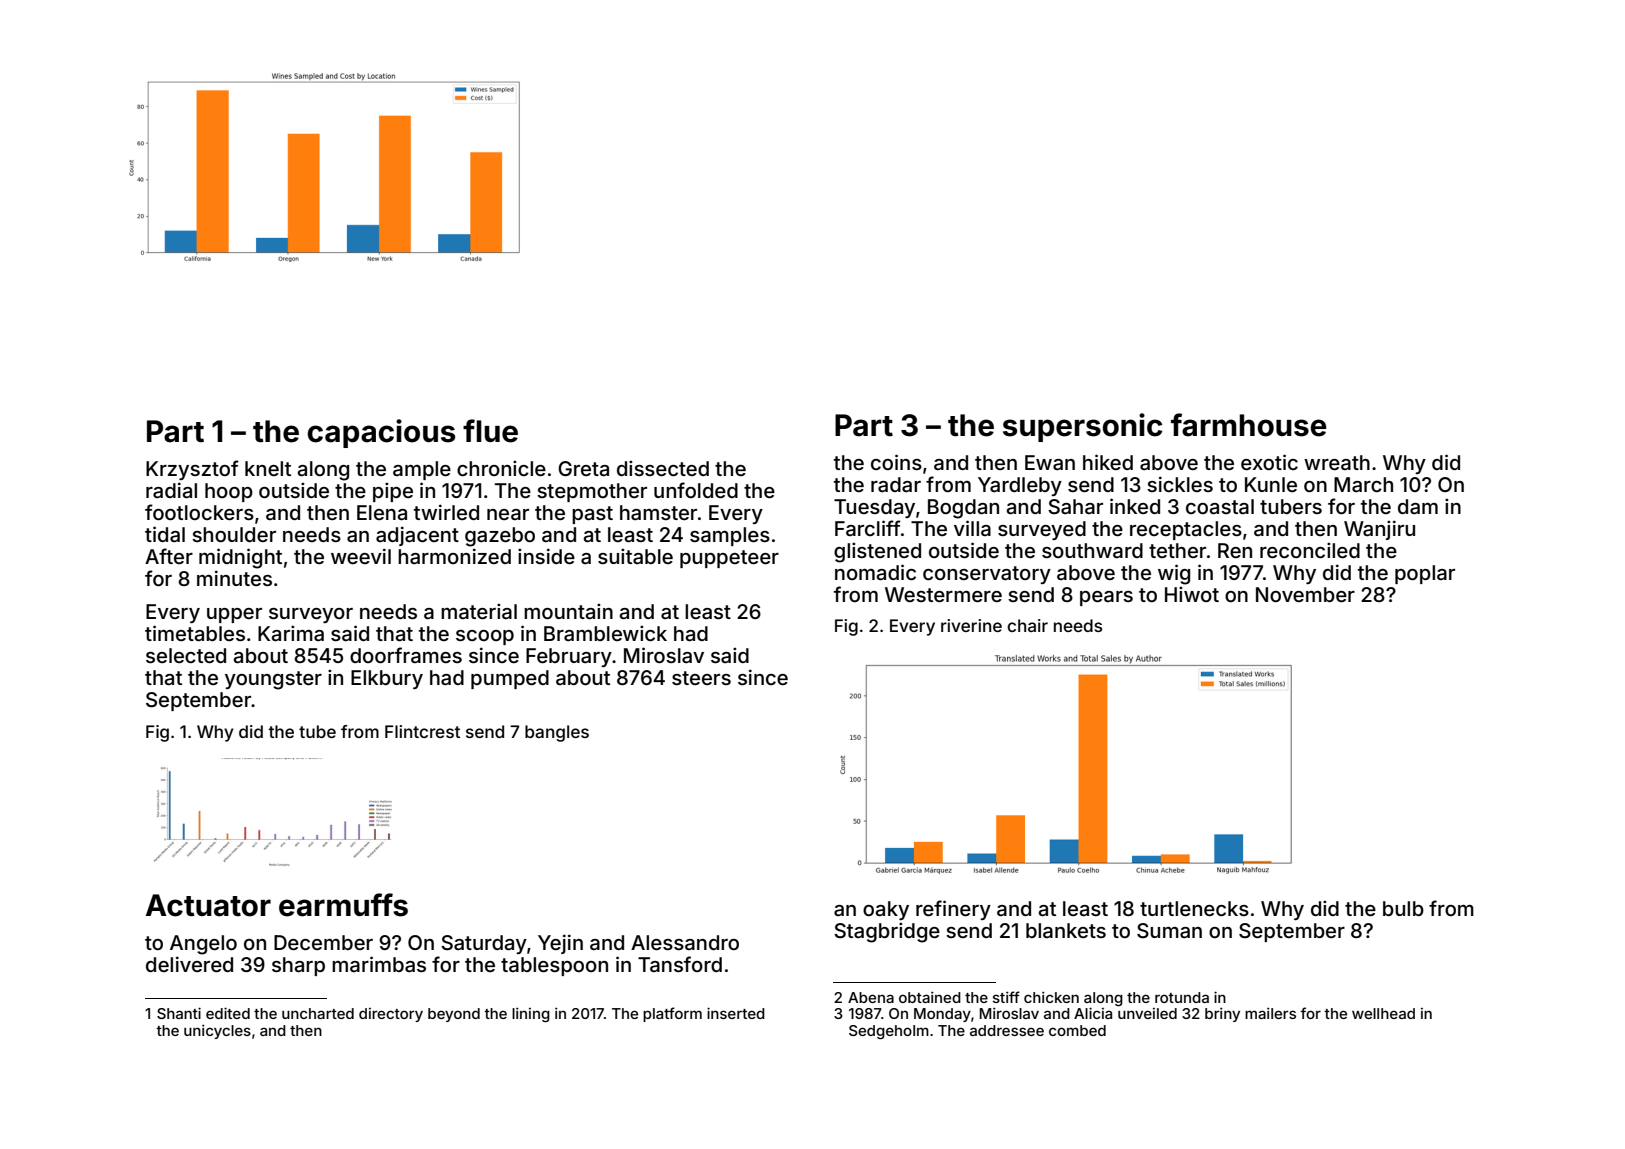 Image resolution: width=1625 pixels, height=1149 pixels. Describe the element at coordinates (1027, 625) in the screenshot. I see `chair` at that location.
